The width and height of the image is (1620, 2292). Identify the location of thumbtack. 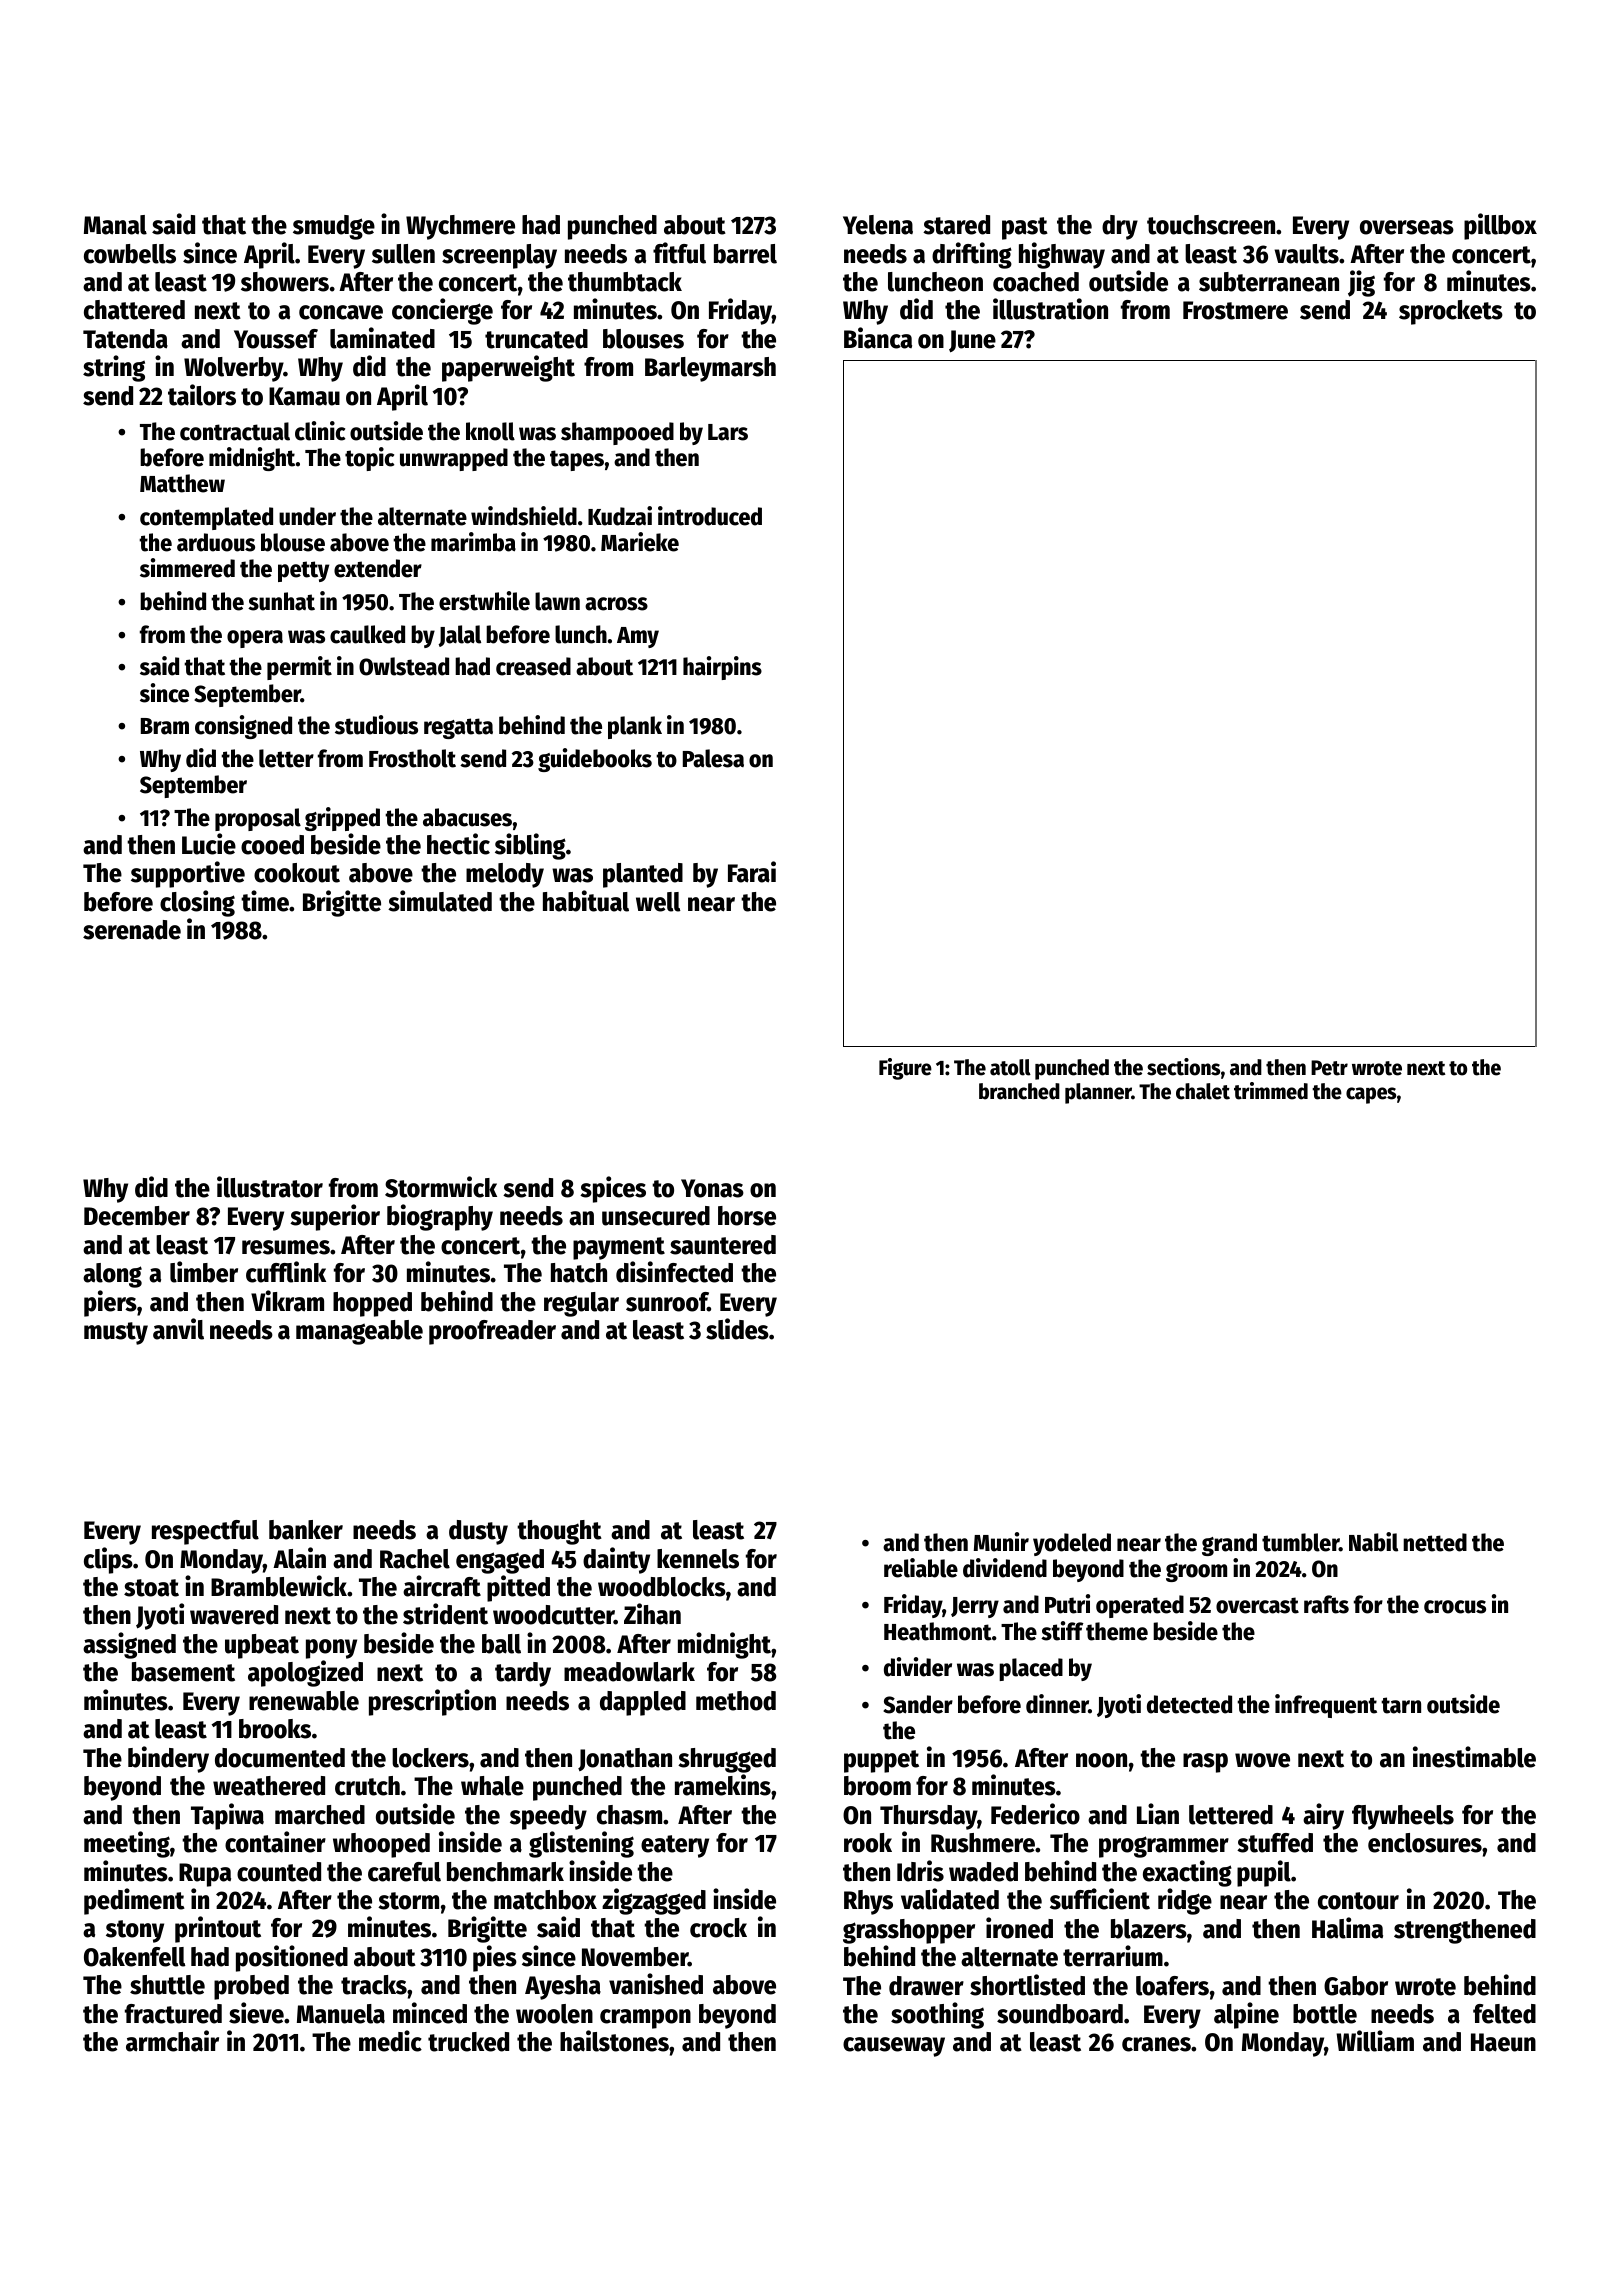
(625, 282).
